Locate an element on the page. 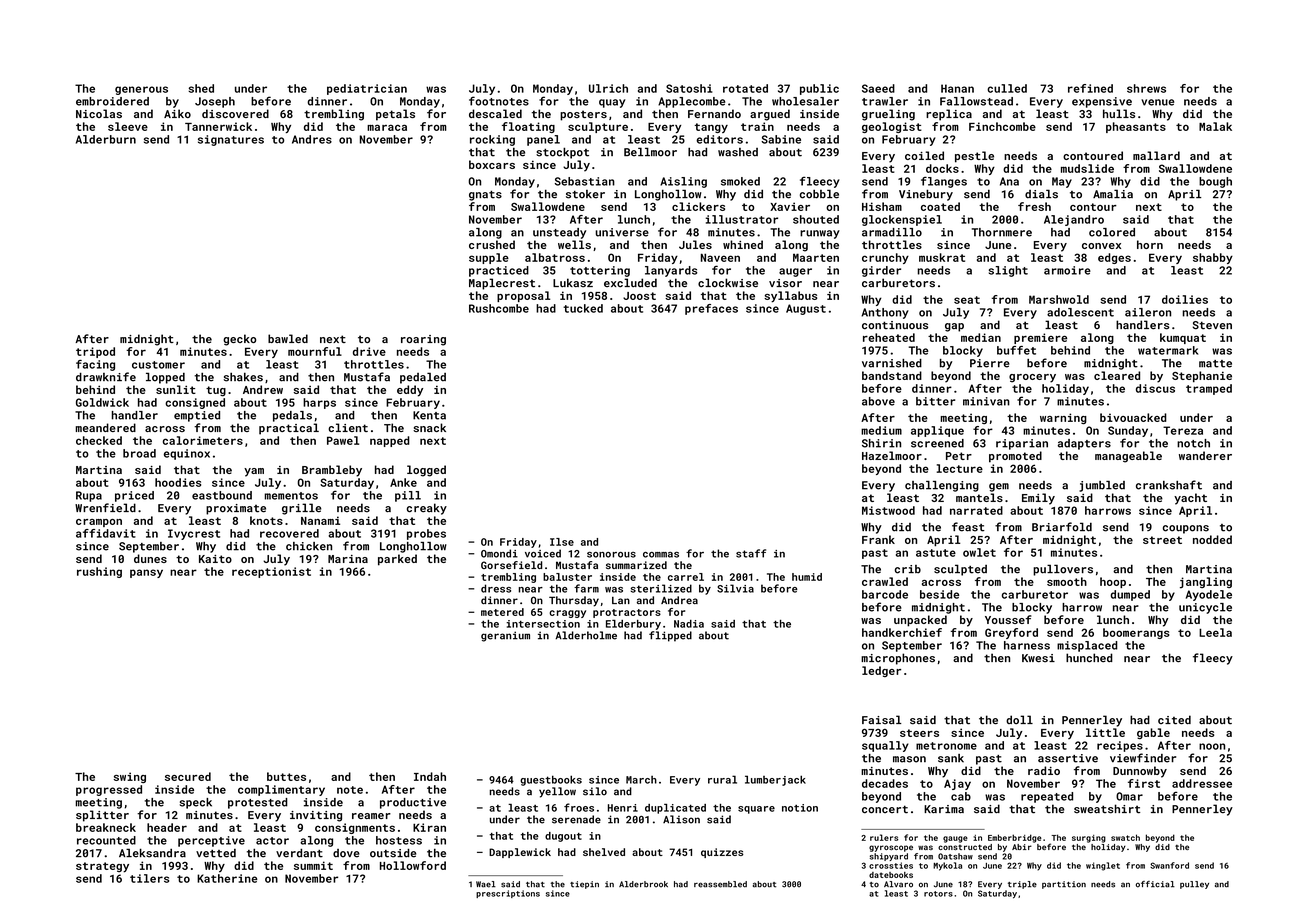 The width and height of the page is (1308, 924). parked is located at coordinates (397, 560).
